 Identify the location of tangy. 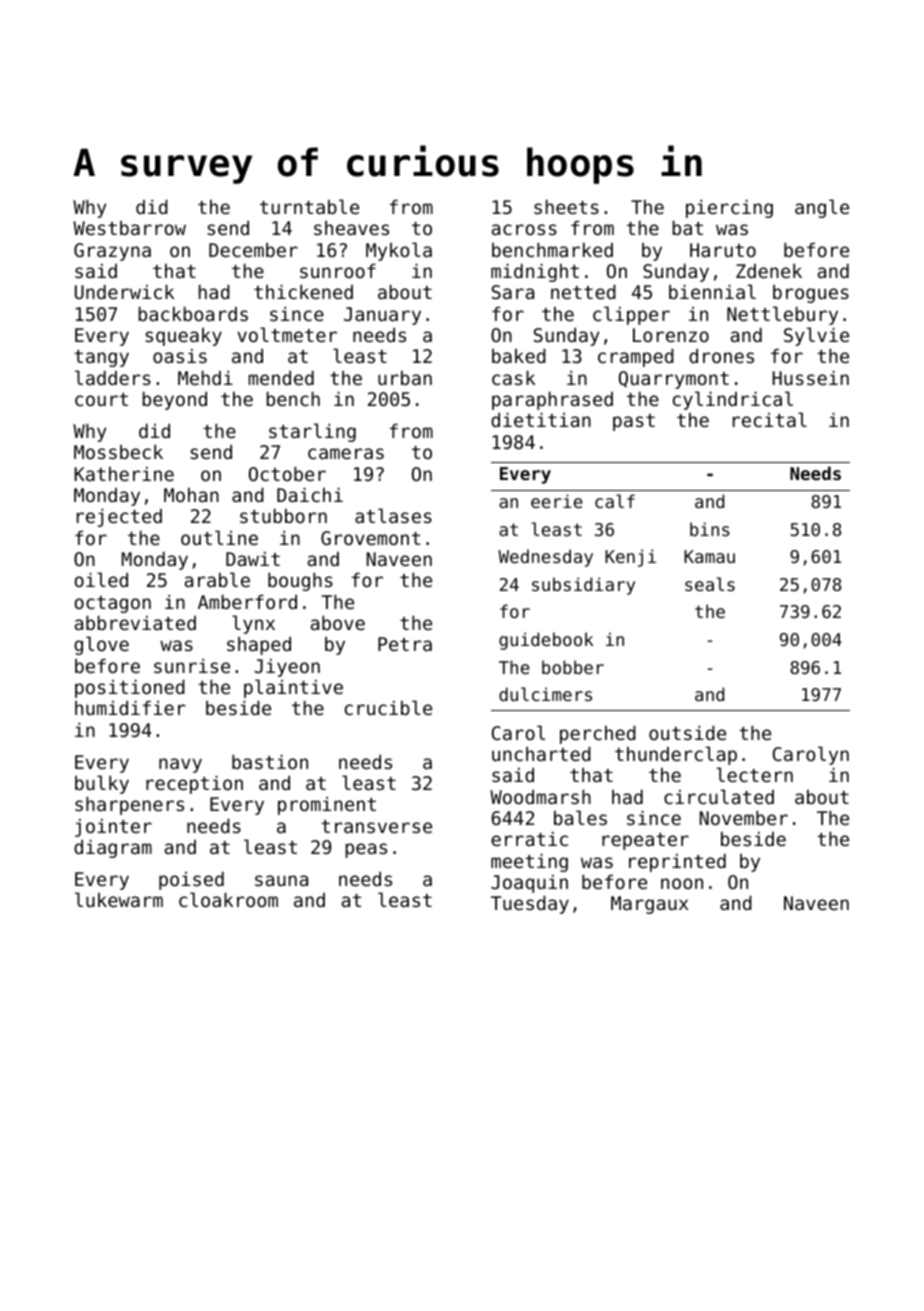
(101, 358).
